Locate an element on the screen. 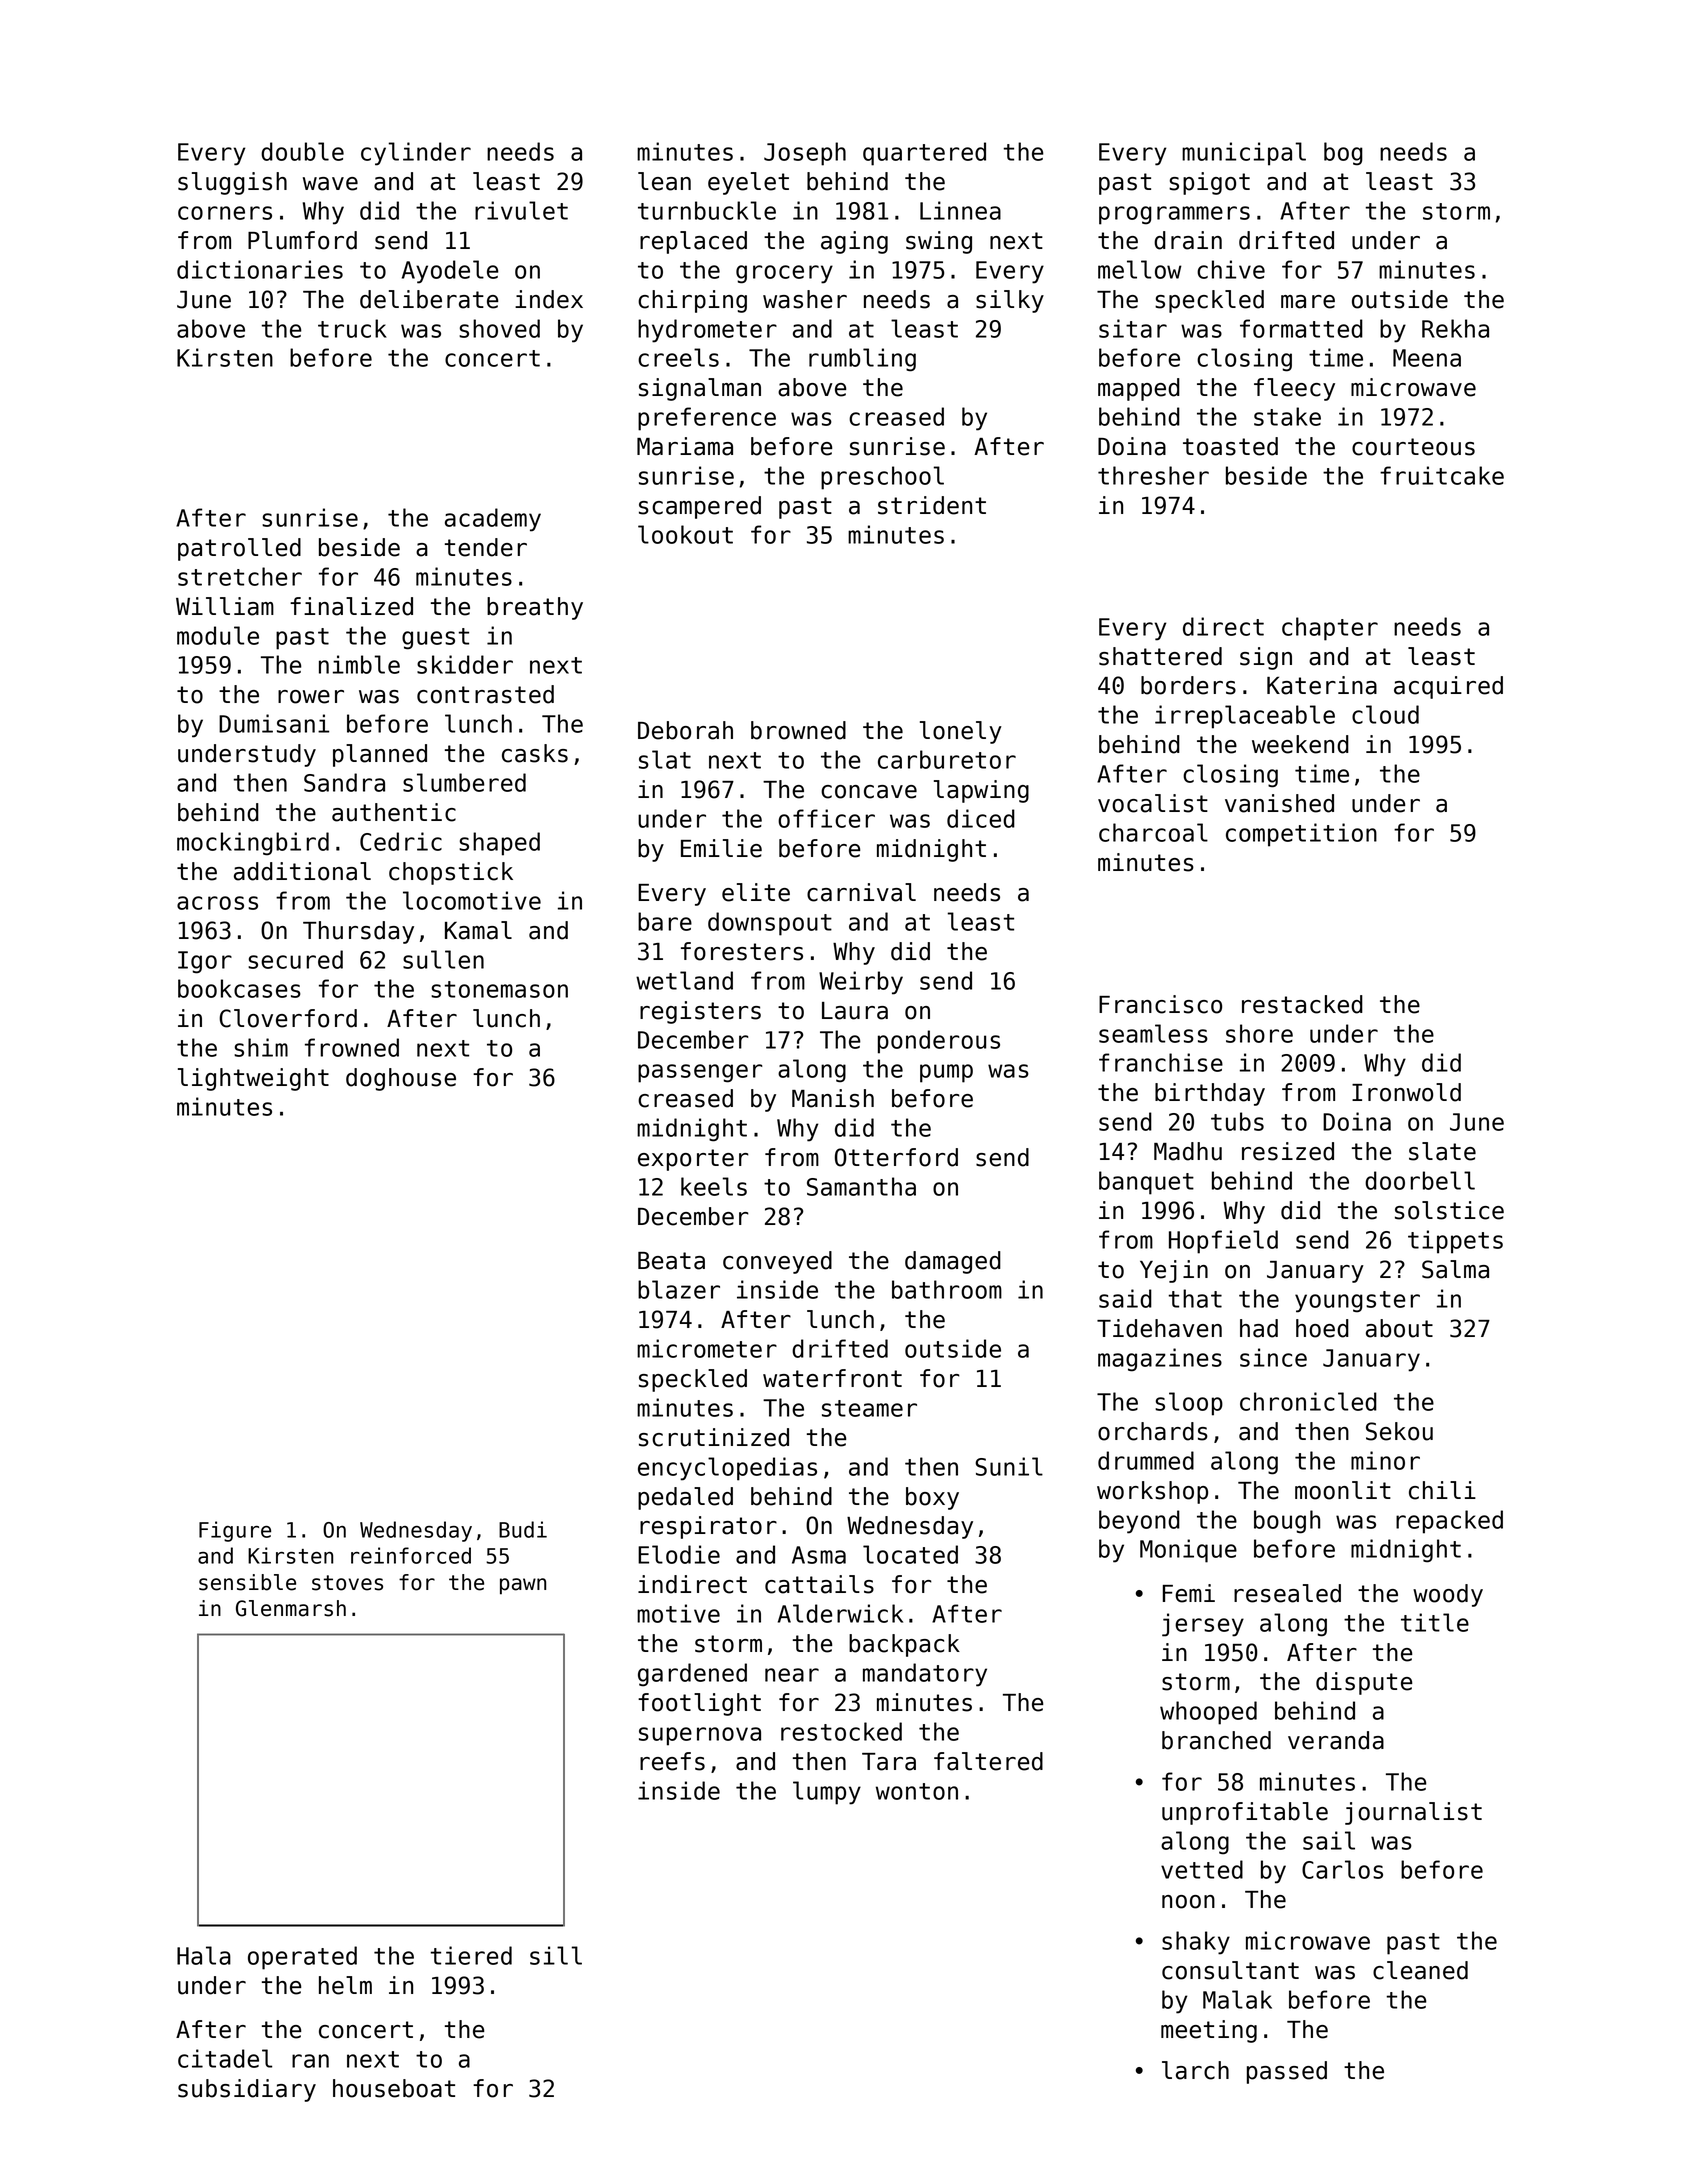 The width and height of the screenshot is (1683, 2178). Linnea is located at coordinates (960, 210).
